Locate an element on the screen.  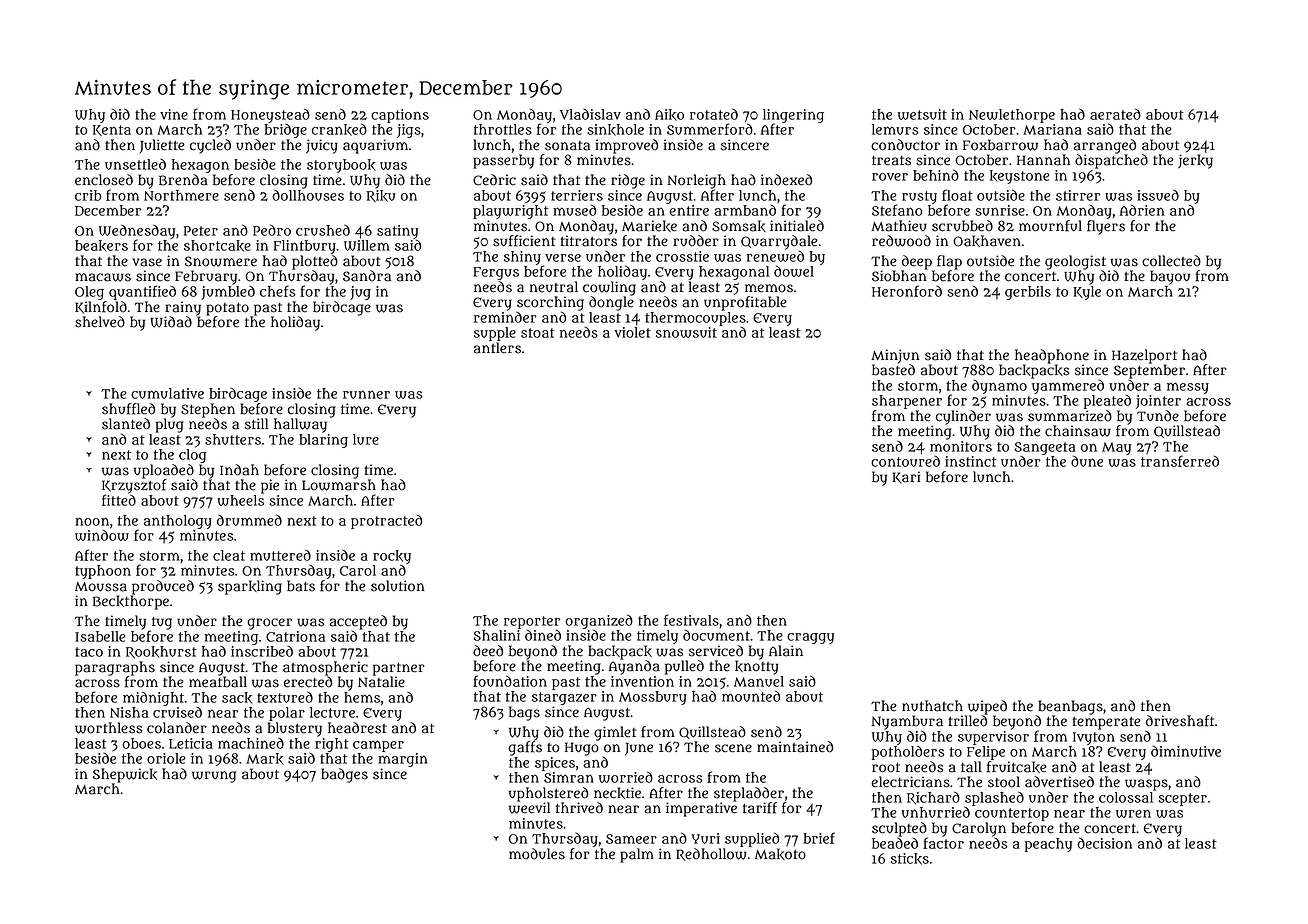
Shepwick is located at coordinates (125, 775).
